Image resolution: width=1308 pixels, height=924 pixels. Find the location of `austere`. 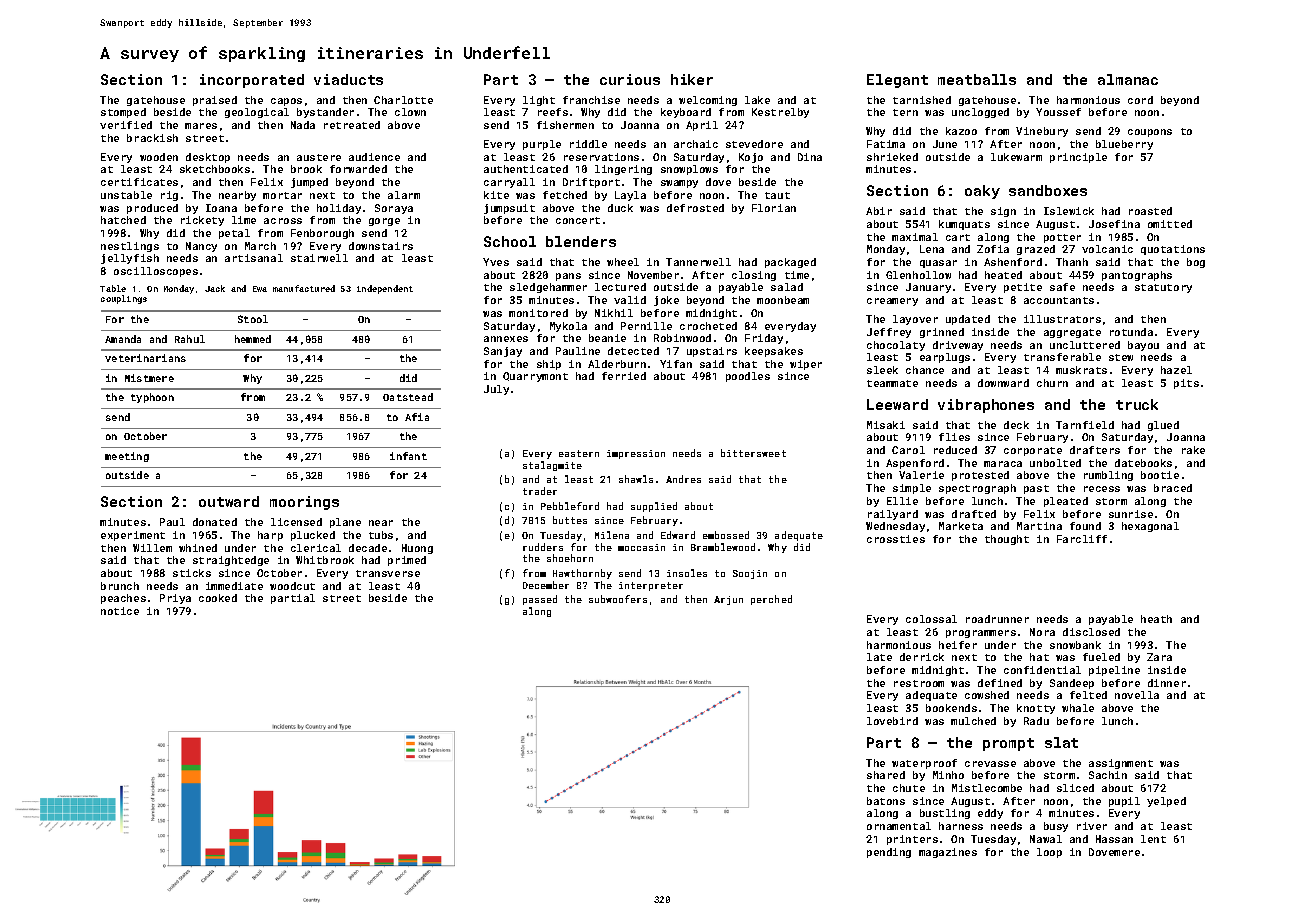

austere is located at coordinates (319, 157).
